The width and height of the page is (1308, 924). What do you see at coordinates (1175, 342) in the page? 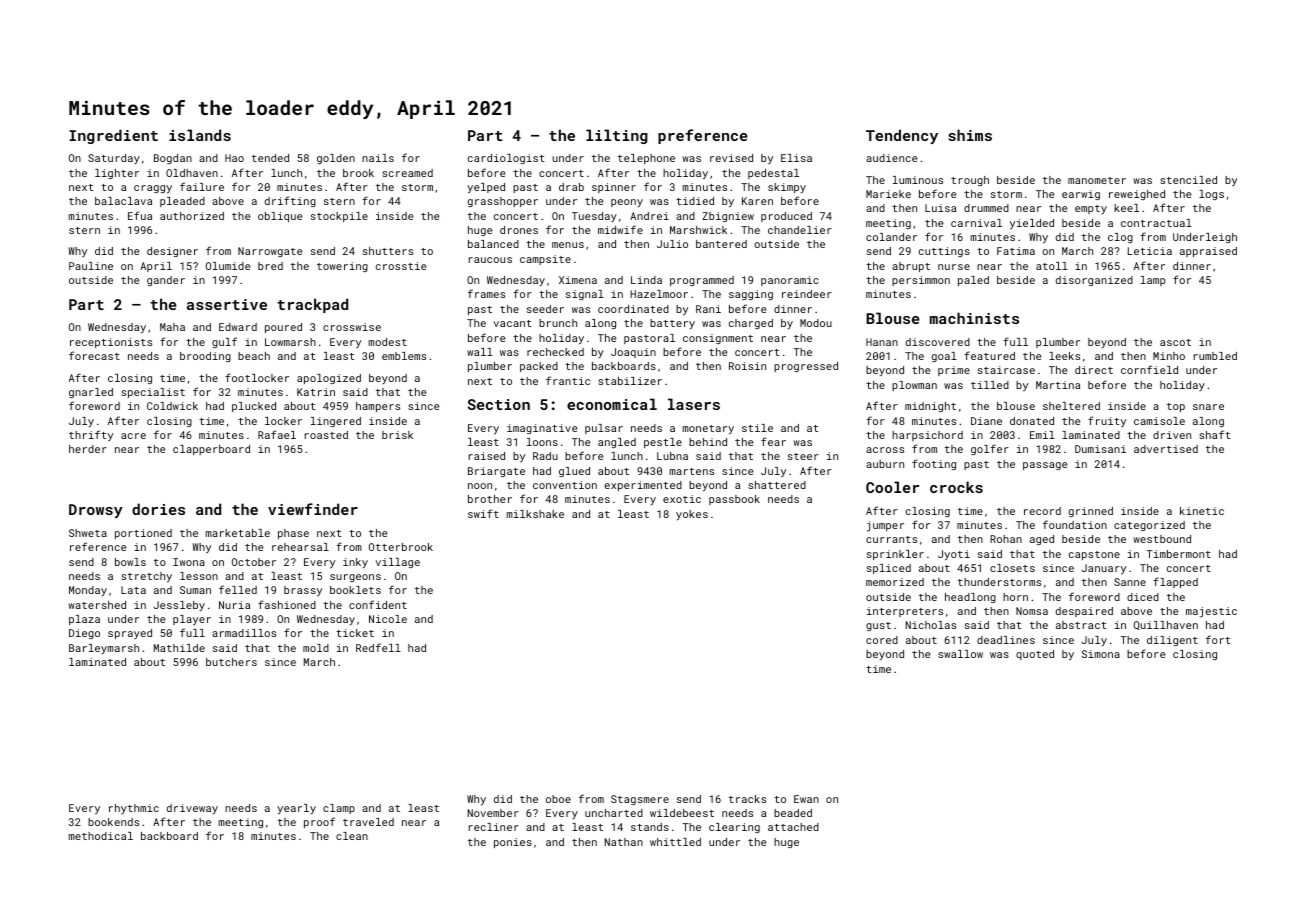
I see `ascot` at bounding box center [1175, 342].
